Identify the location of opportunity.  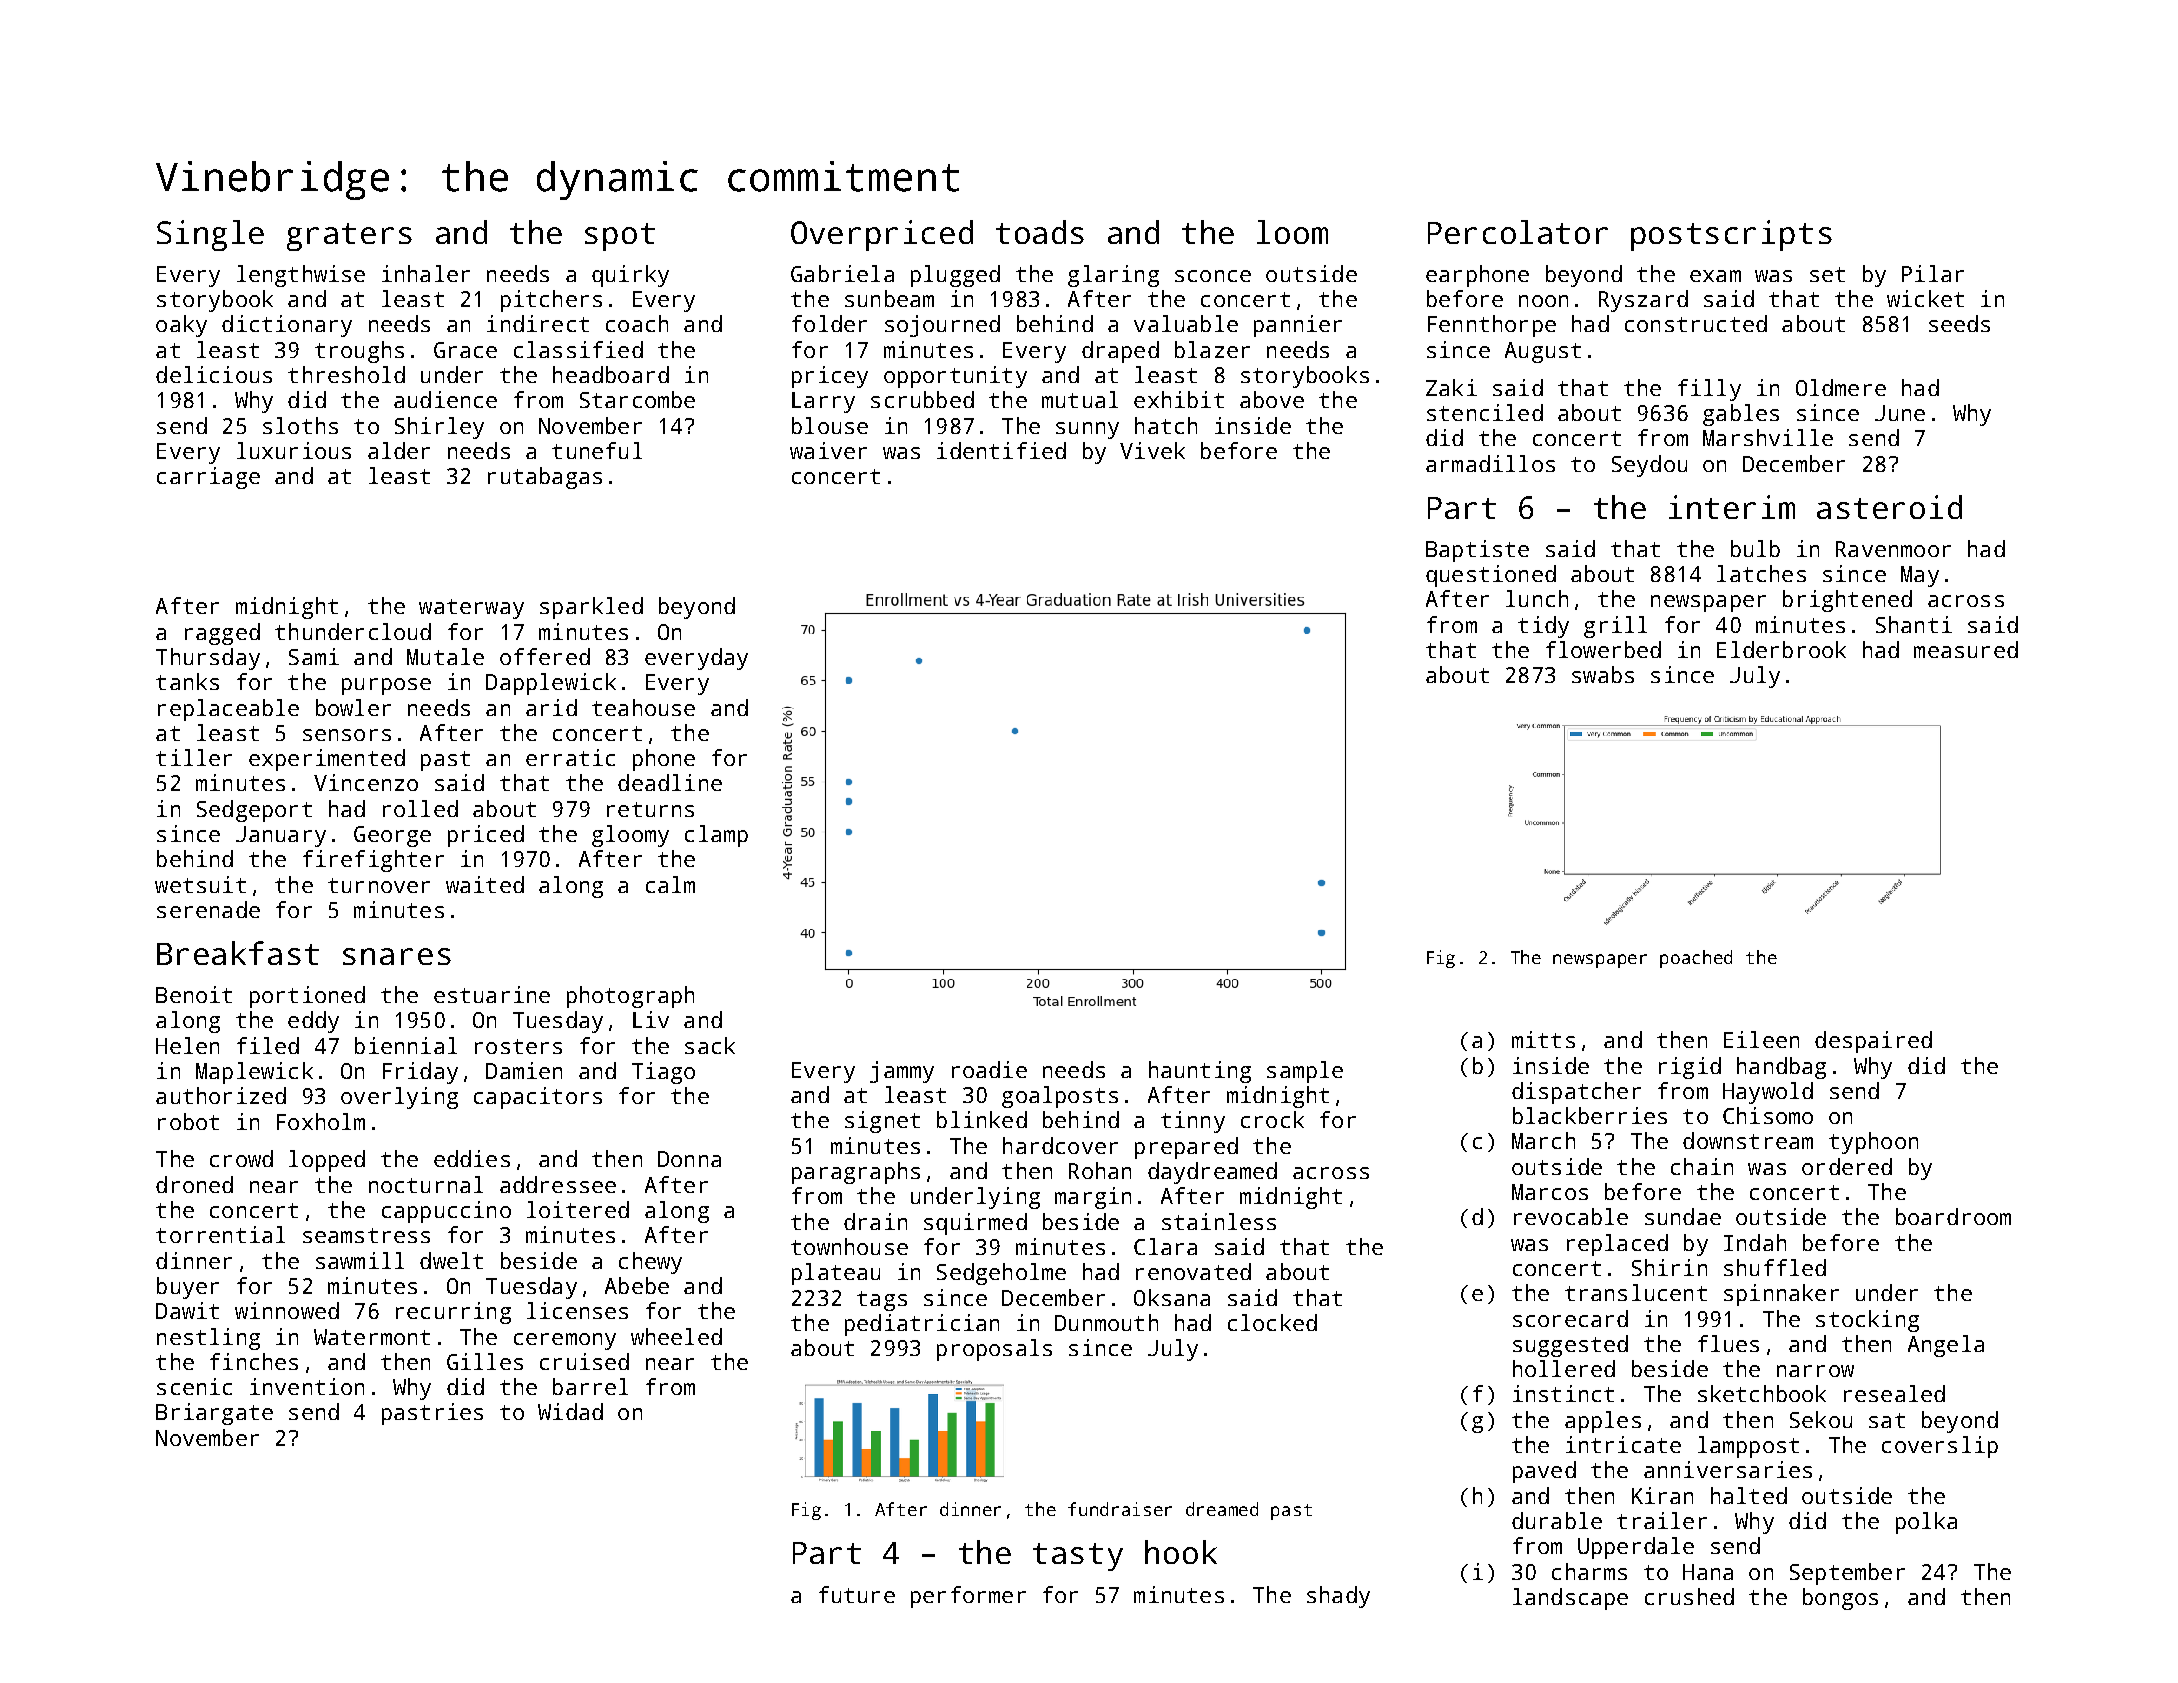
(955, 377).
